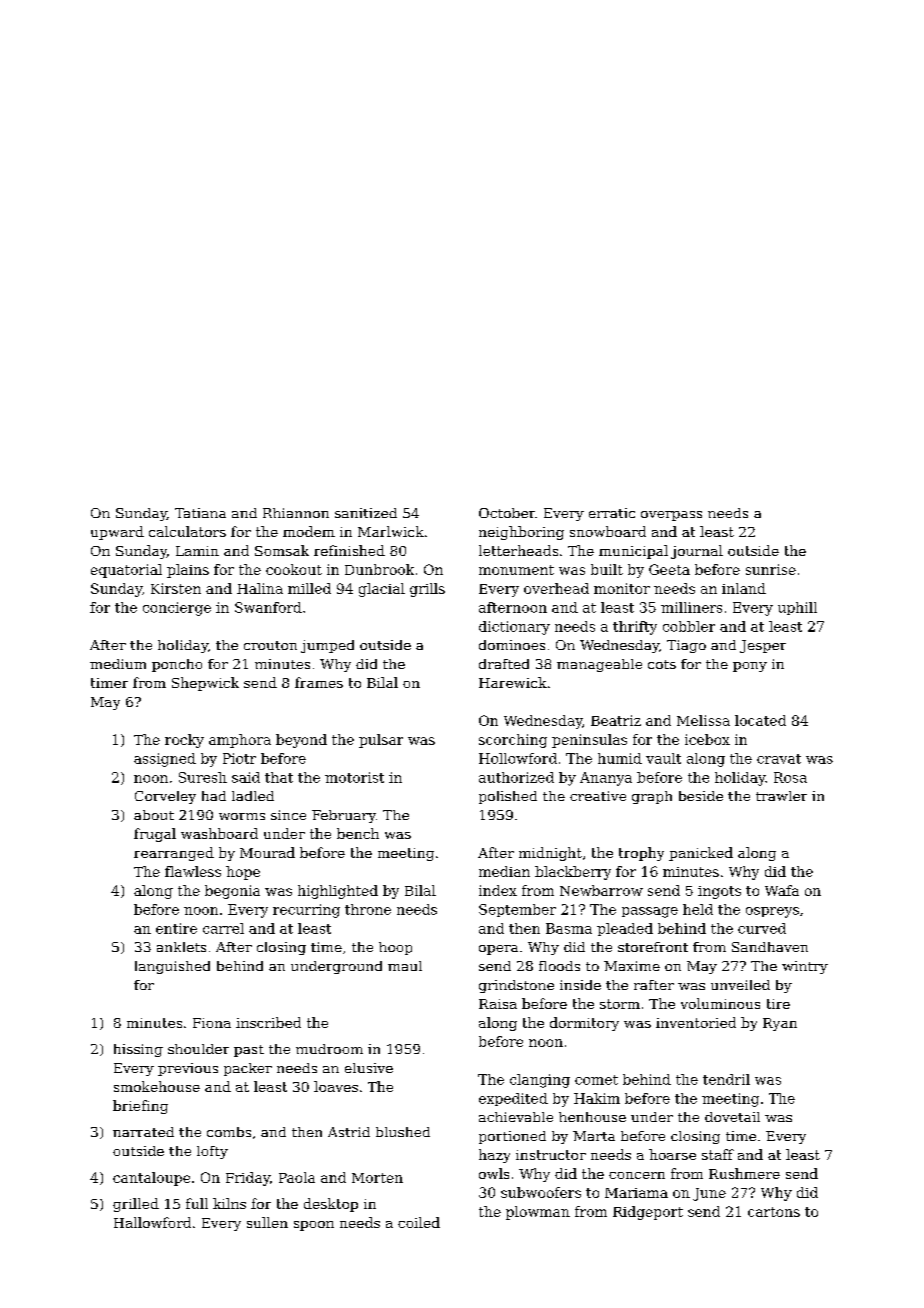  What do you see at coordinates (774, 1212) in the image?
I see `cartons` at bounding box center [774, 1212].
